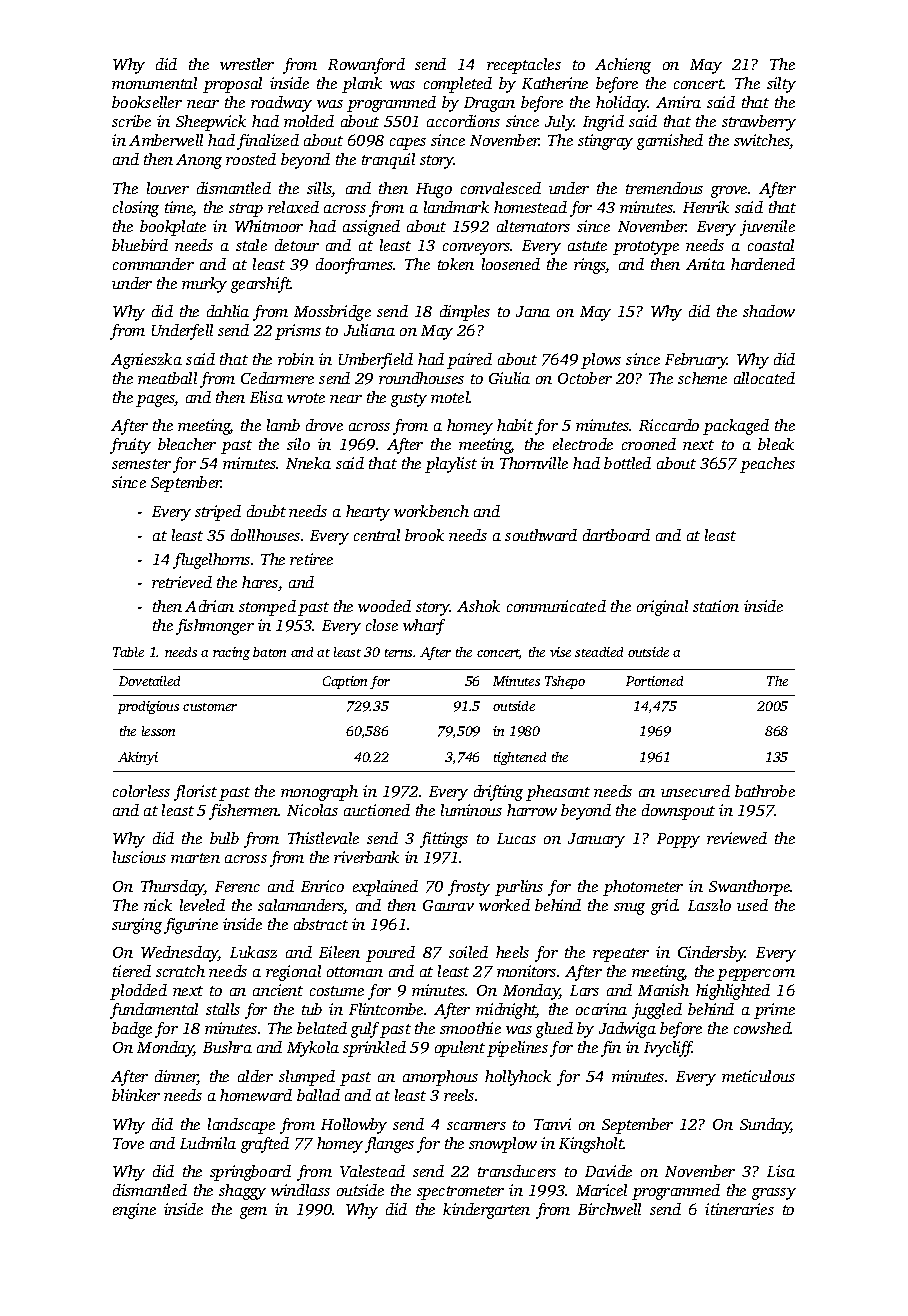 The image size is (908, 1316). What do you see at coordinates (128, 1143) in the screenshot?
I see `Tove` at bounding box center [128, 1143].
